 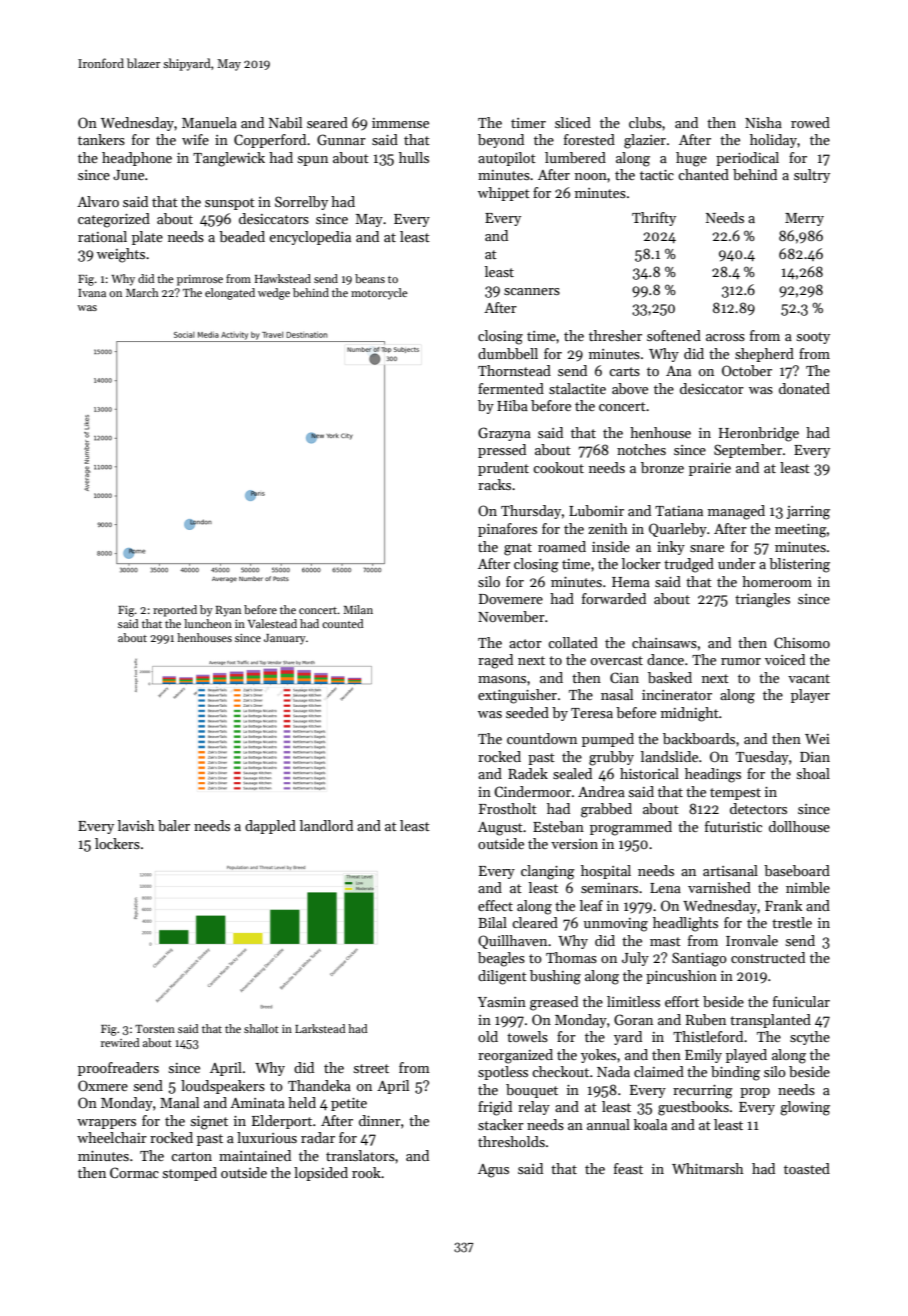 What do you see at coordinates (699, 738) in the screenshot?
I see `backboards` at bounding box center [699, 738].
